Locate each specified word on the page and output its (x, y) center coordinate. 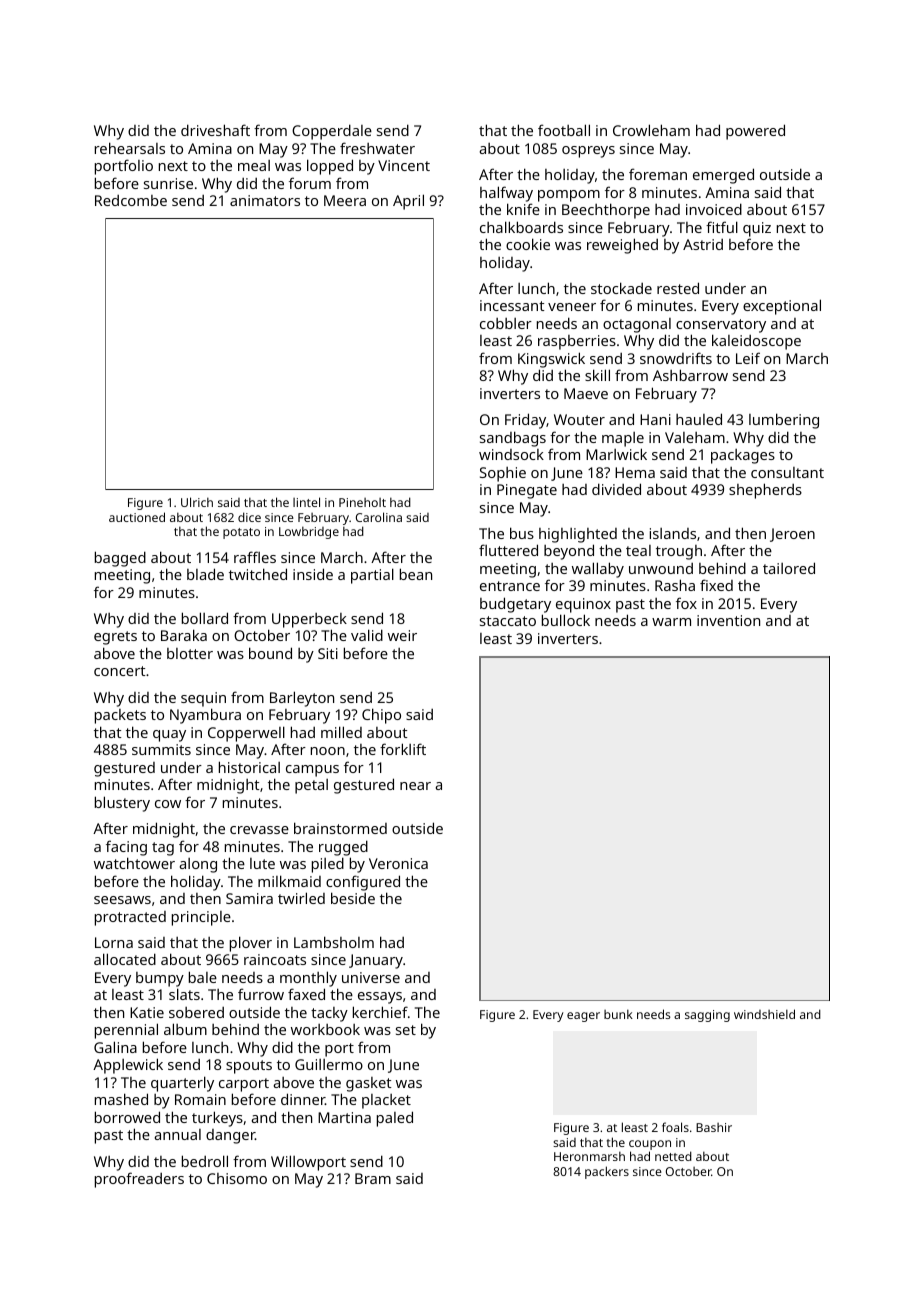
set (406, 1030)
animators (265, 200)
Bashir (714, 1127)
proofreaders (139, 1180)
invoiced (714, 209)
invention (728, 620)
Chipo (381, 716)
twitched (258, 574)
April (408, 202)
